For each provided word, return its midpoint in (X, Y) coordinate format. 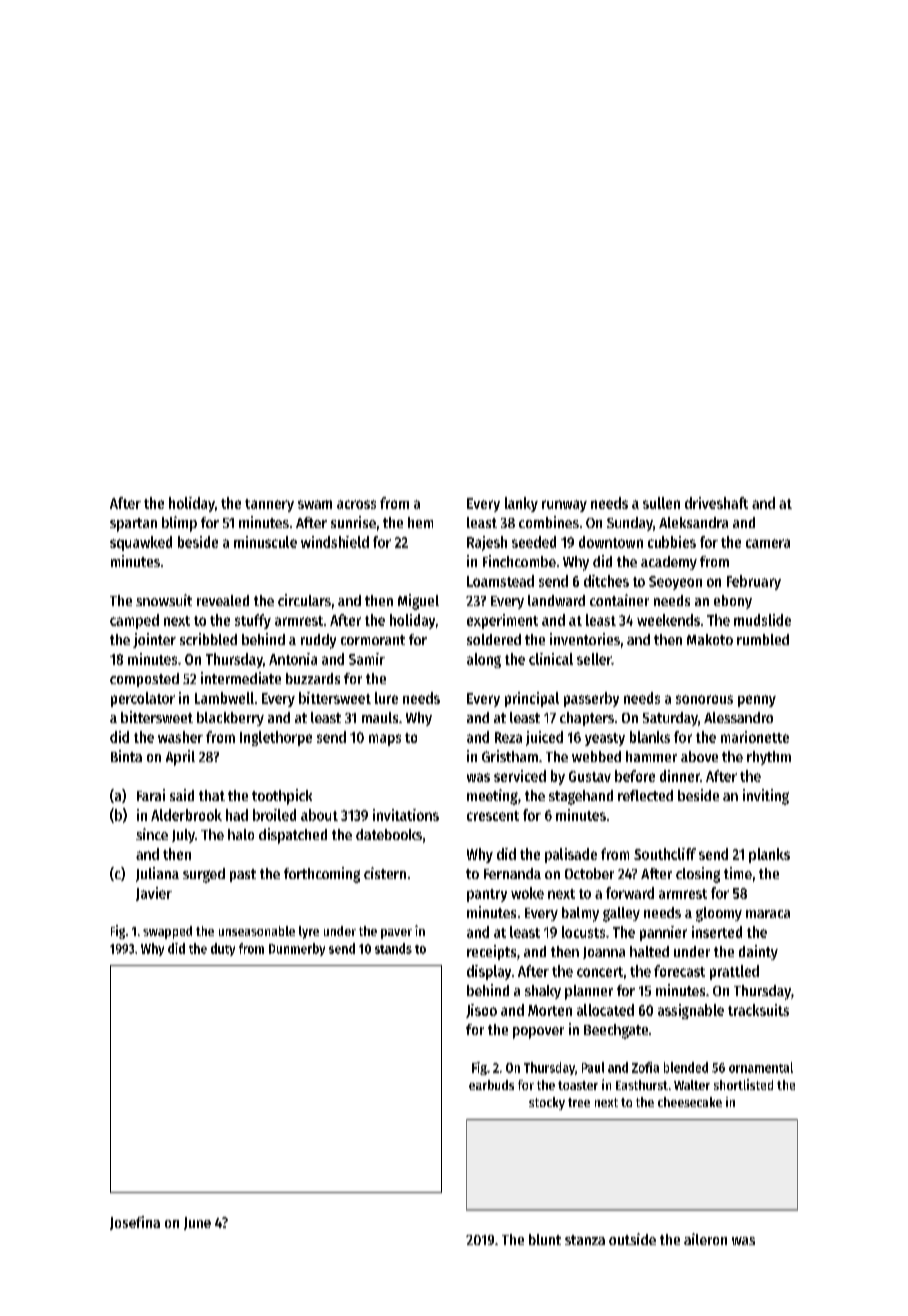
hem (420, 522)
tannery (269, 505)
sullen (661, 503)
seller (594, 659)
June (197, 1223)
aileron (705, 1239)
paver (396, 934)
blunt (545, 1239)
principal (532, 699)
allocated (605, 1010)
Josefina (135, 1223)
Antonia (293, 659)
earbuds (491, 1085)
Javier (154, 894)
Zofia (645, 1067)
